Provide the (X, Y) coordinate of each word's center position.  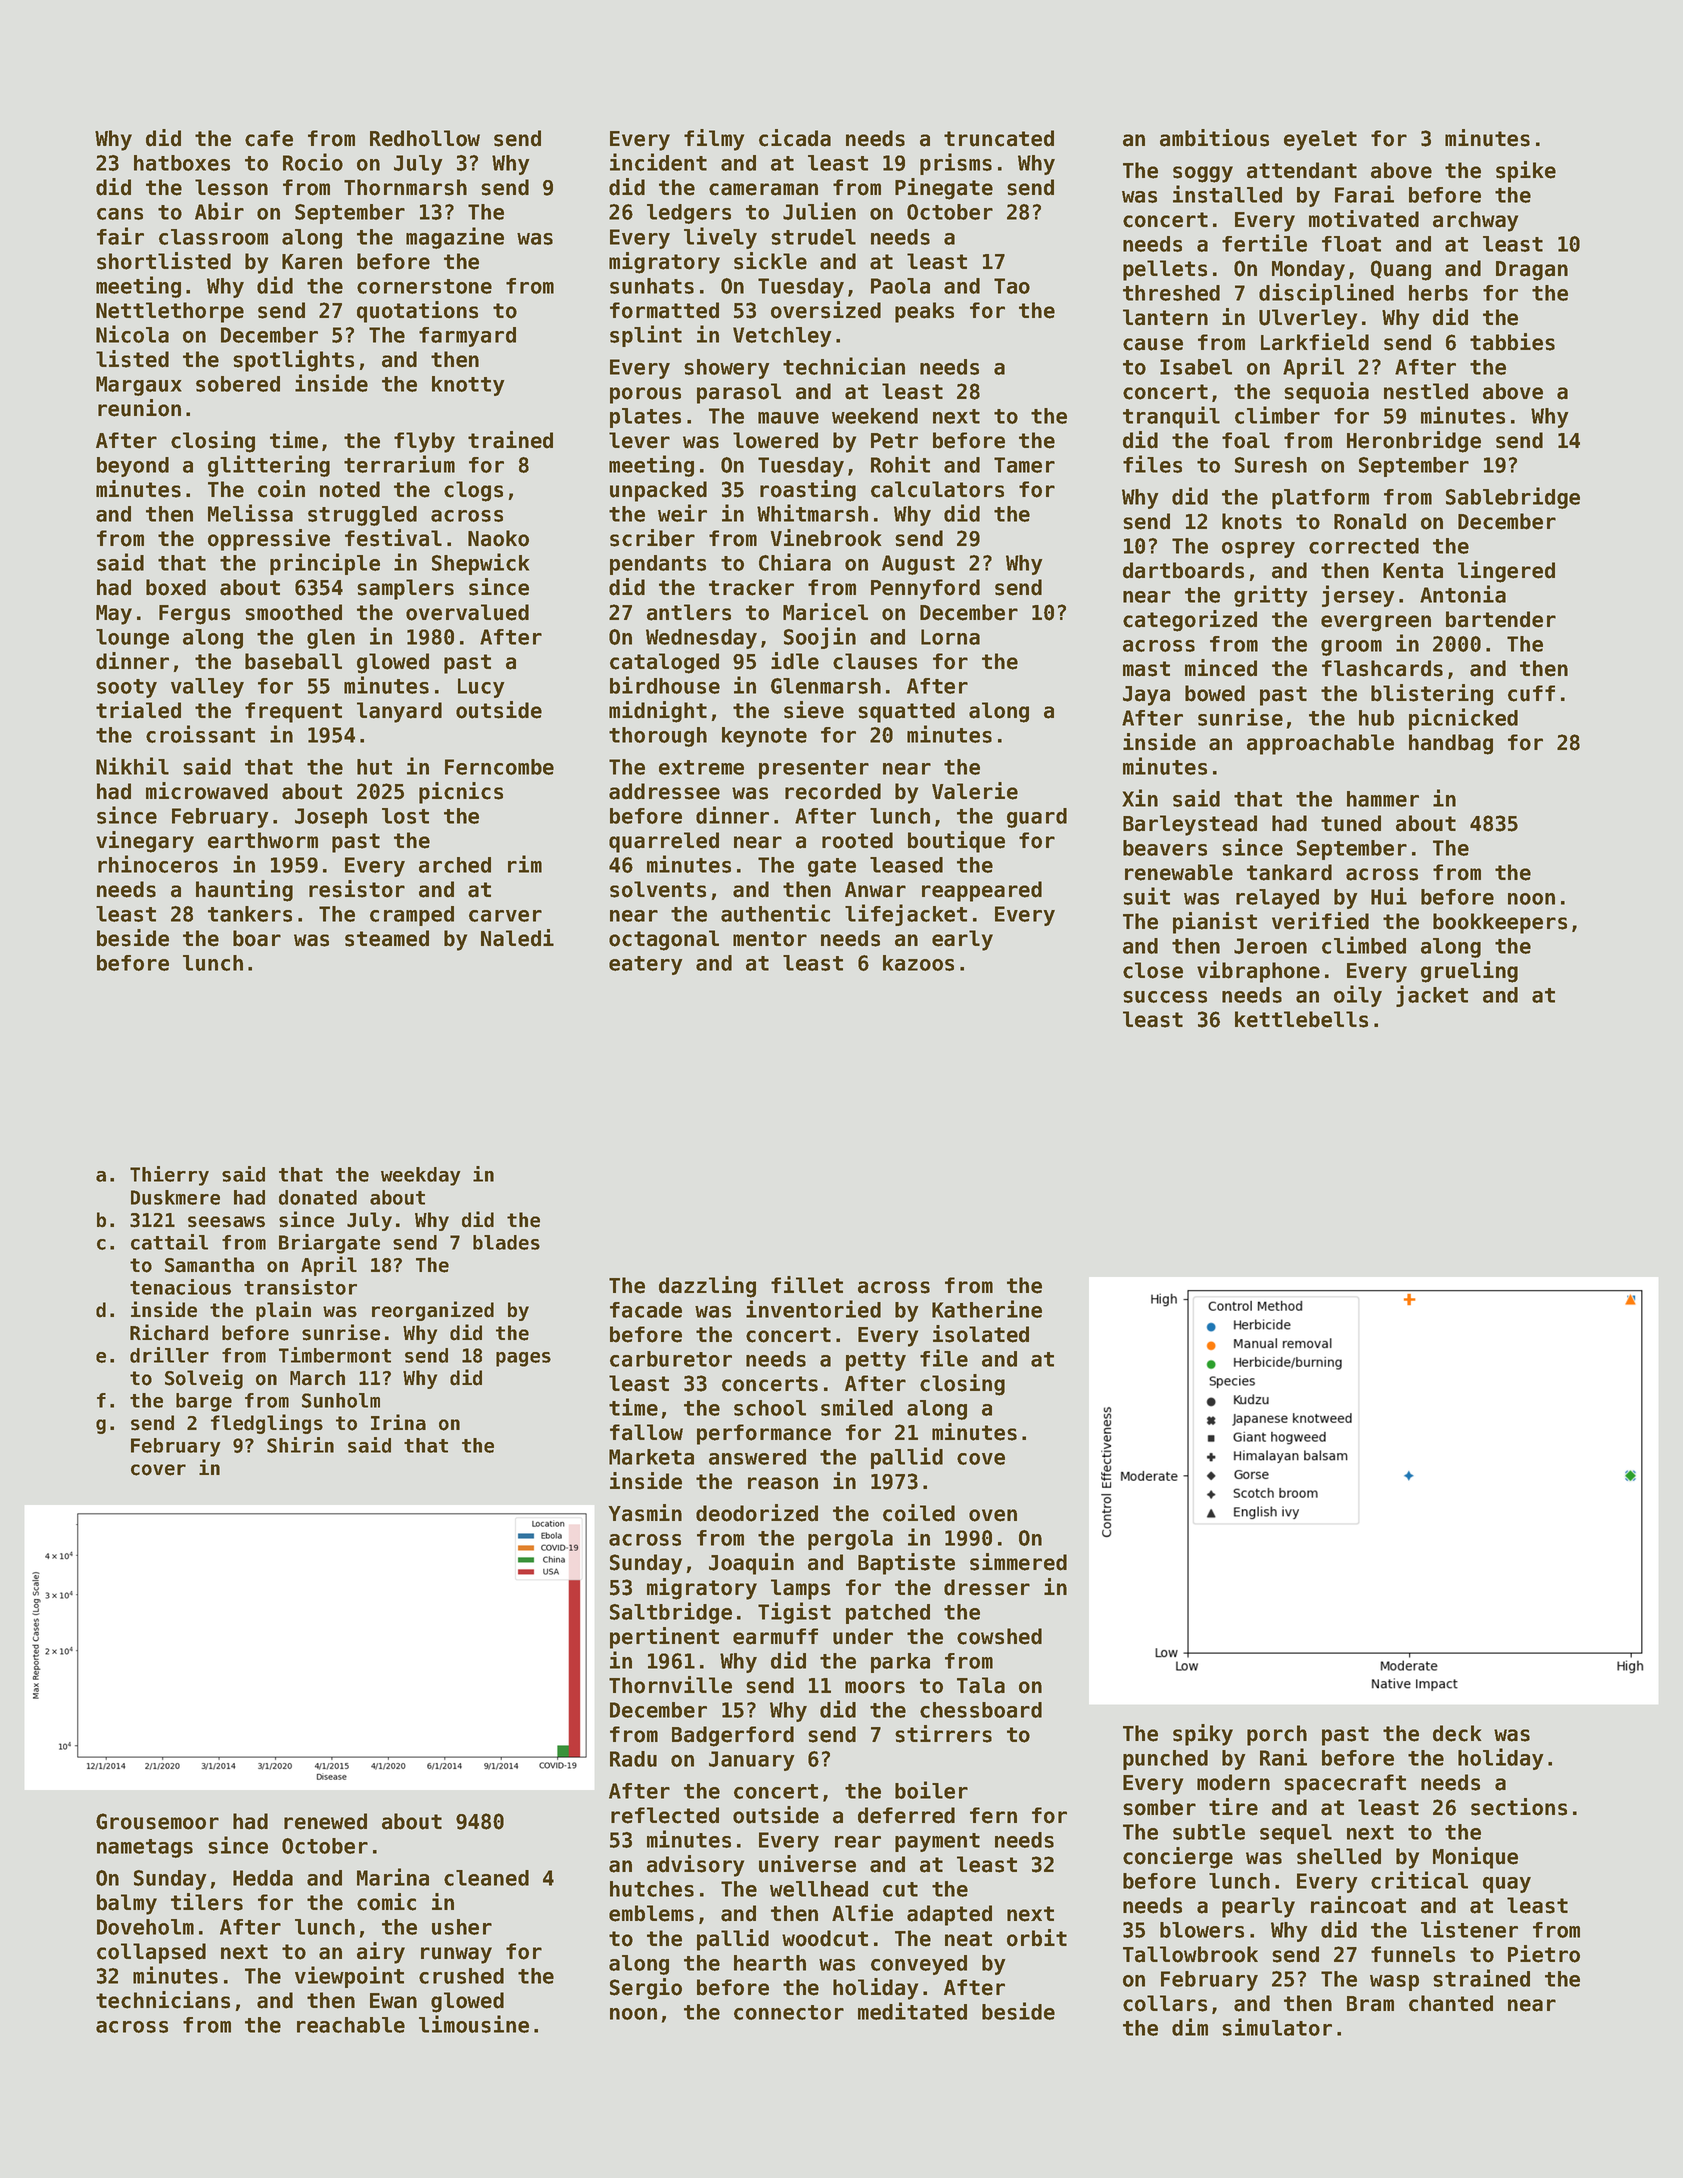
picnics (461, 793)
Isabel (1196, 367)
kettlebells (1301, 1019)
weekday (421, 1176)
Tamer (1024, 465)
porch (1277, 1735)
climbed (1364, 945)
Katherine (987, 1309)
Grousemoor (157, 1821)
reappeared (982, 891)
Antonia (1463, 594)
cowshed (999, 1636)
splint (646, 336)
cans (120, 214)
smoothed (293, 612)
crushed (461, 1976)
